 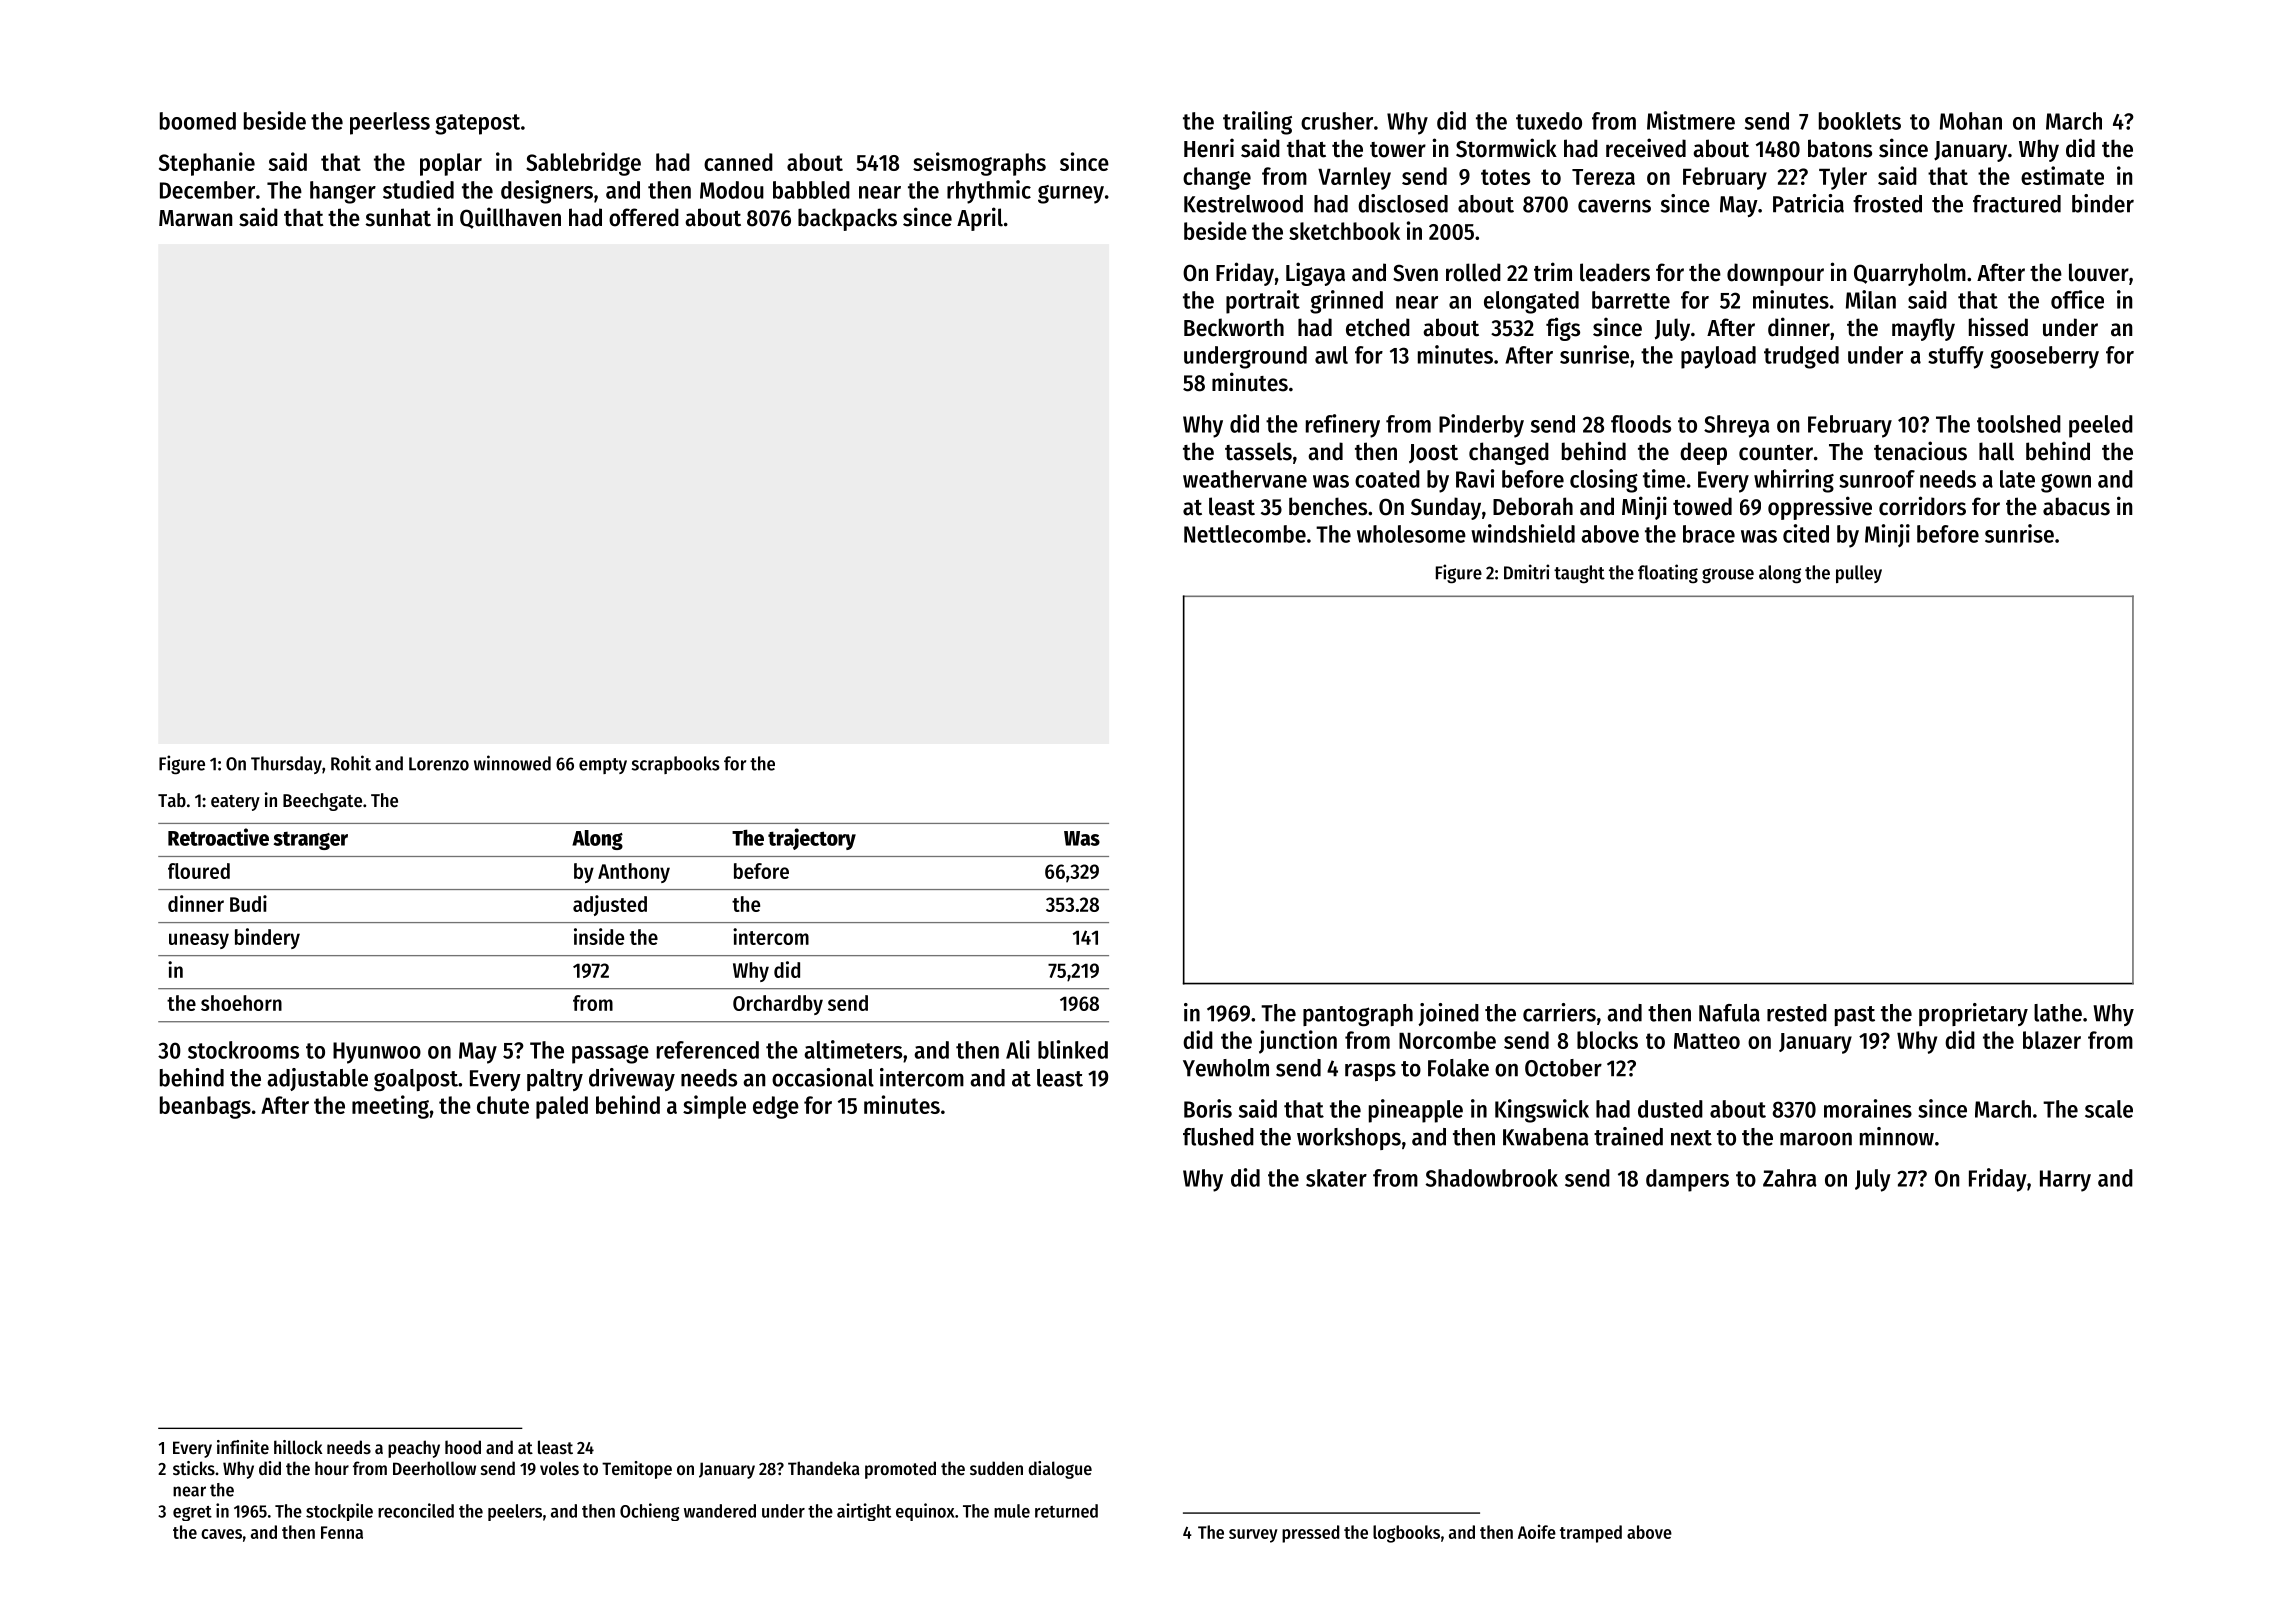 I want to click on Beckworth, so click(x=1234, y=327).
